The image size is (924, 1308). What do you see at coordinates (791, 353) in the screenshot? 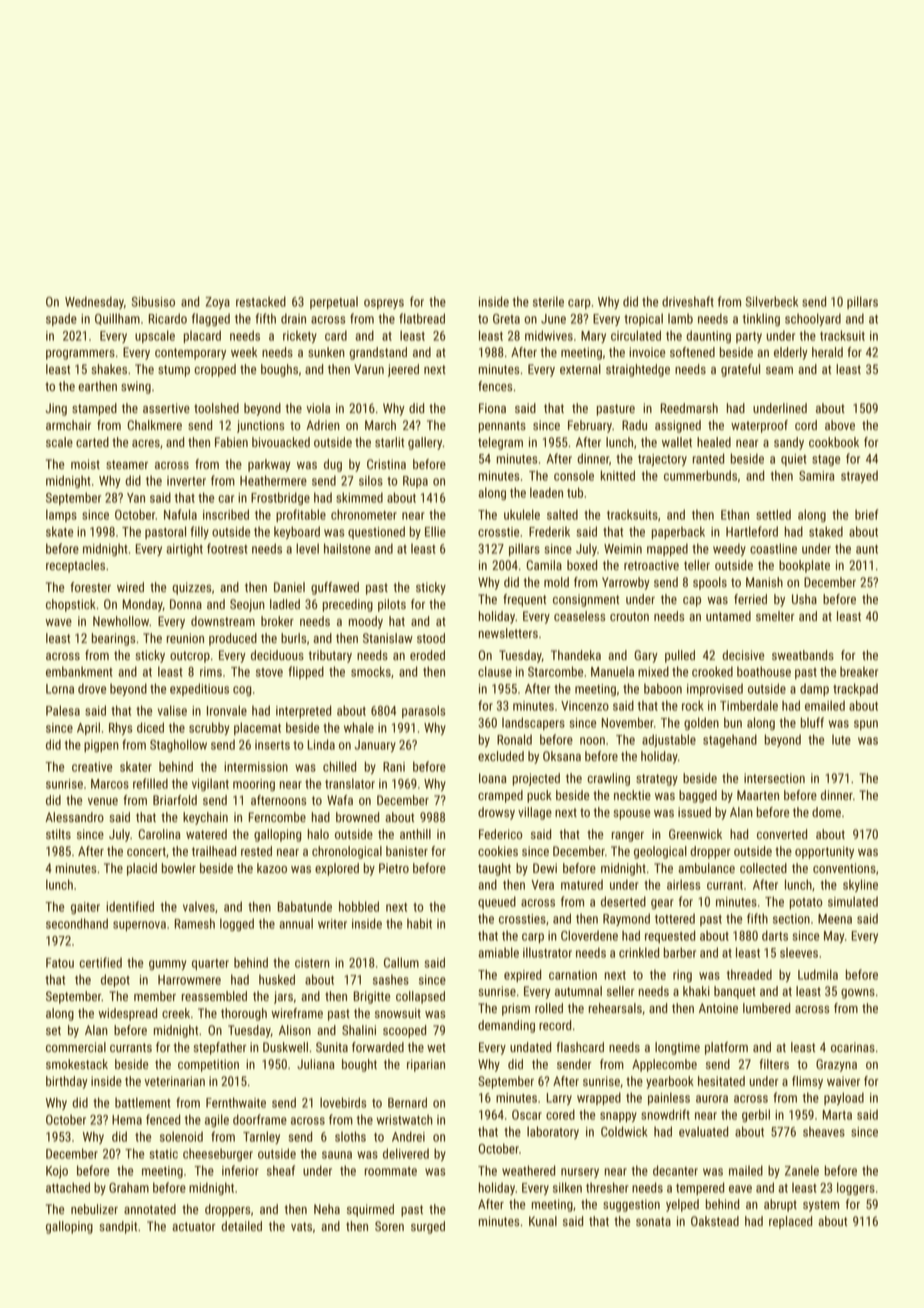
I see `elderly` at bounding box center [791, 353].
